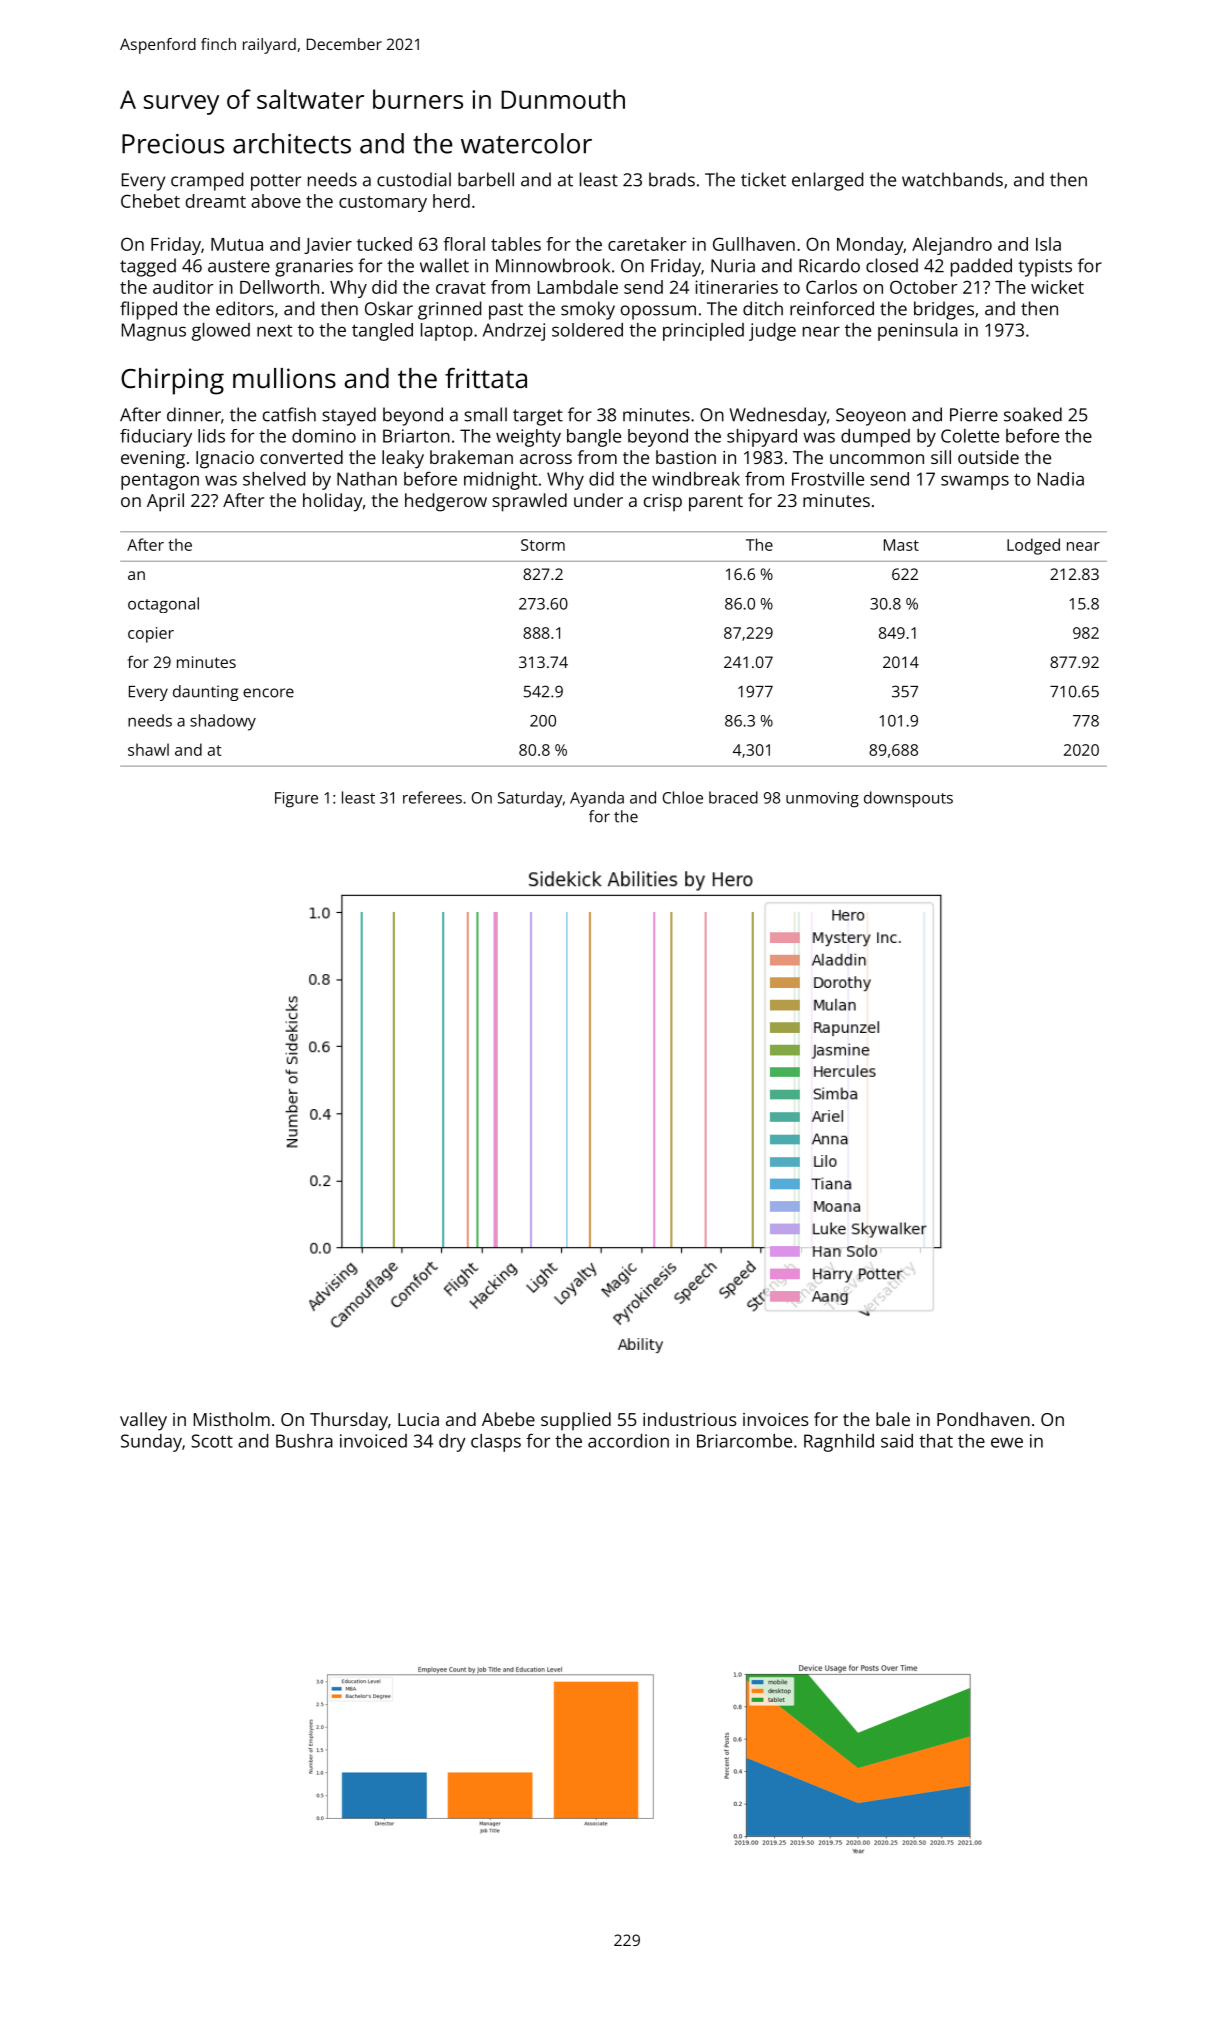 Image resolution: width=1227 pixels, height=2020 pixels. What do you see at coordinates (893, 1419) in the document?
I see `bale` at bounding box center [893, 1419].
